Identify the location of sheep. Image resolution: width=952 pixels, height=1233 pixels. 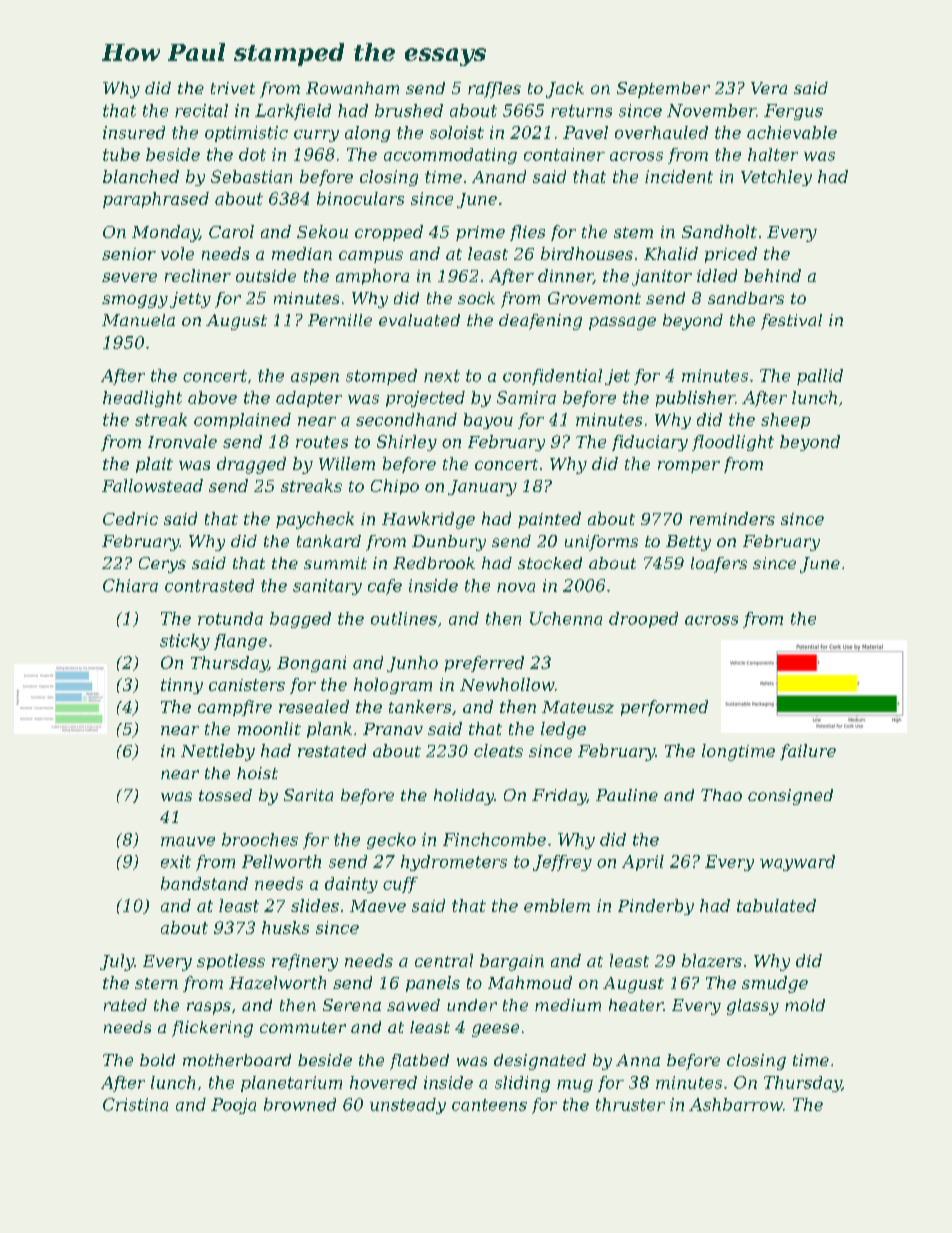
(785, 421).
